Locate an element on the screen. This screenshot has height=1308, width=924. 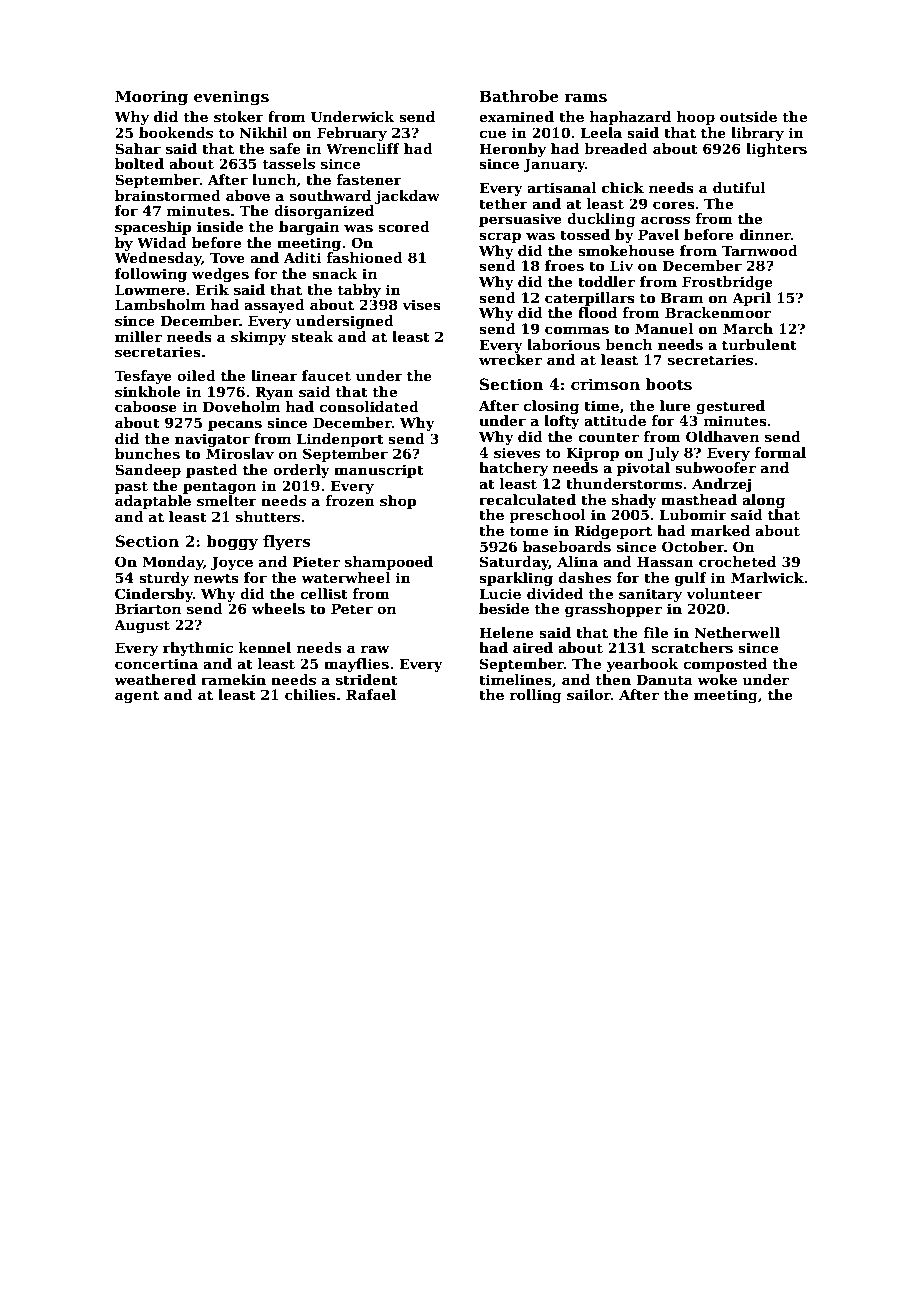
Lucie is located at coordinates (500, 593).
